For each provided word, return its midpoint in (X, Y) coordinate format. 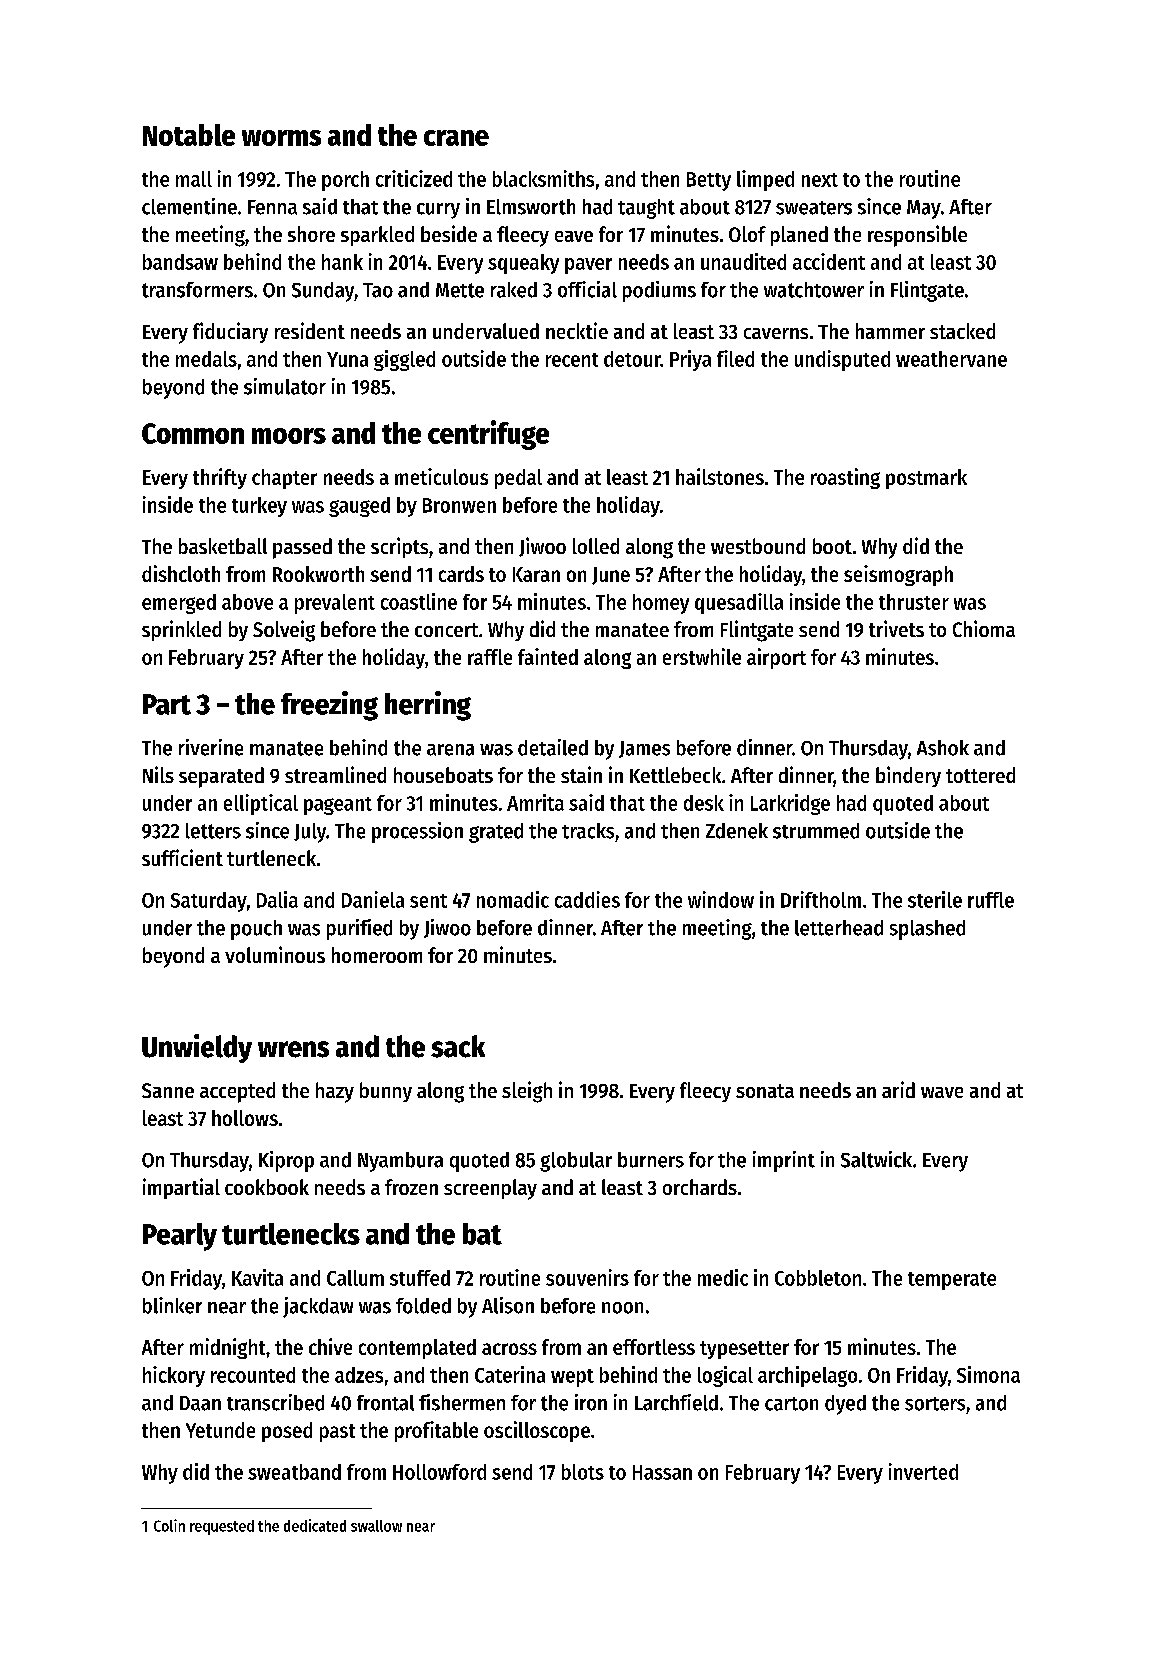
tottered (980, 775)
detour (632, 359)
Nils (158, 774)
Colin (169, 1525)
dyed (845, 1405)
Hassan (662, 1472)
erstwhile (702, 656)
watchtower (814, 290)
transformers (197, 290)
